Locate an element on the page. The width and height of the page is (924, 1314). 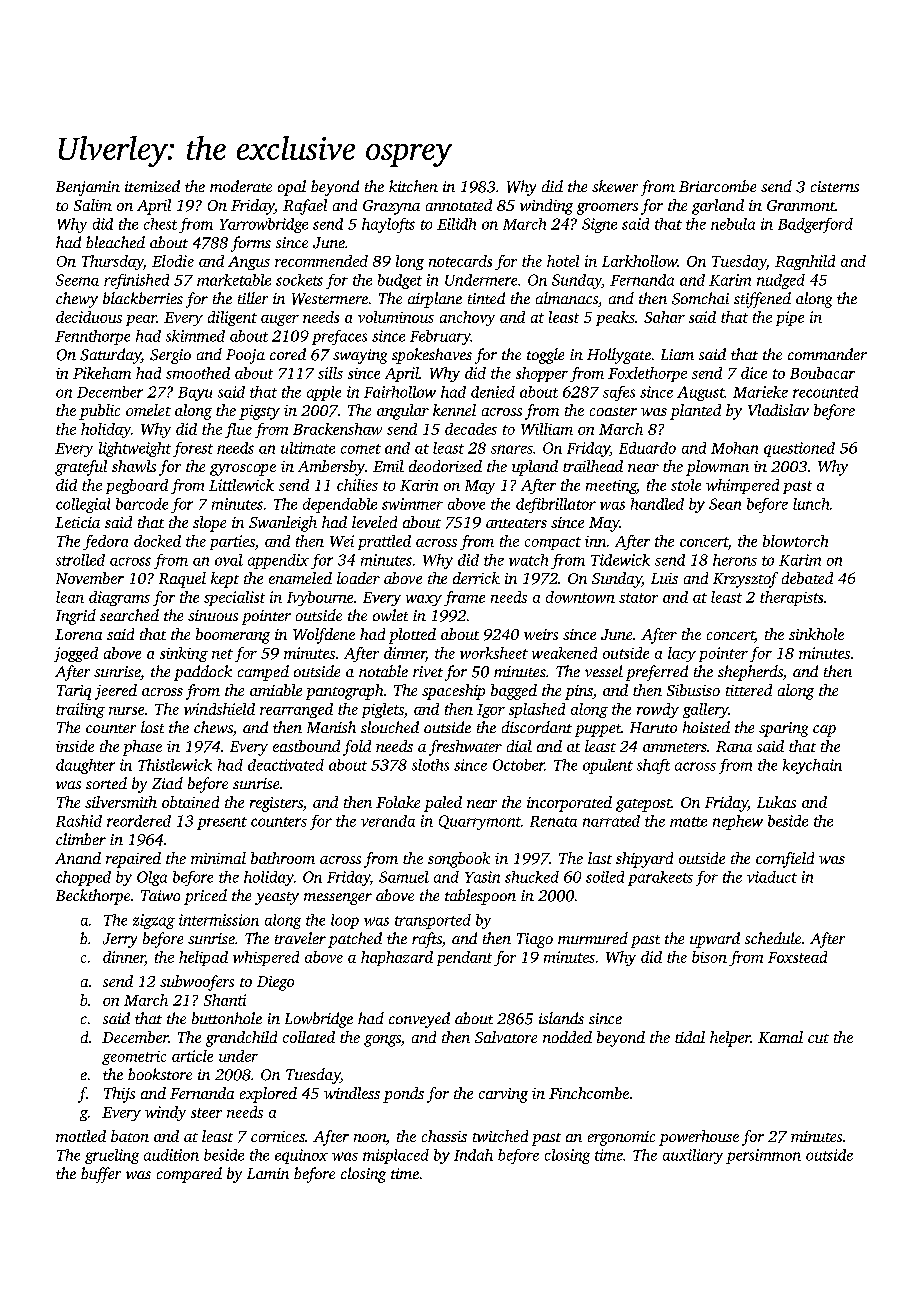
songbook is located at coordinates (459, 860).
